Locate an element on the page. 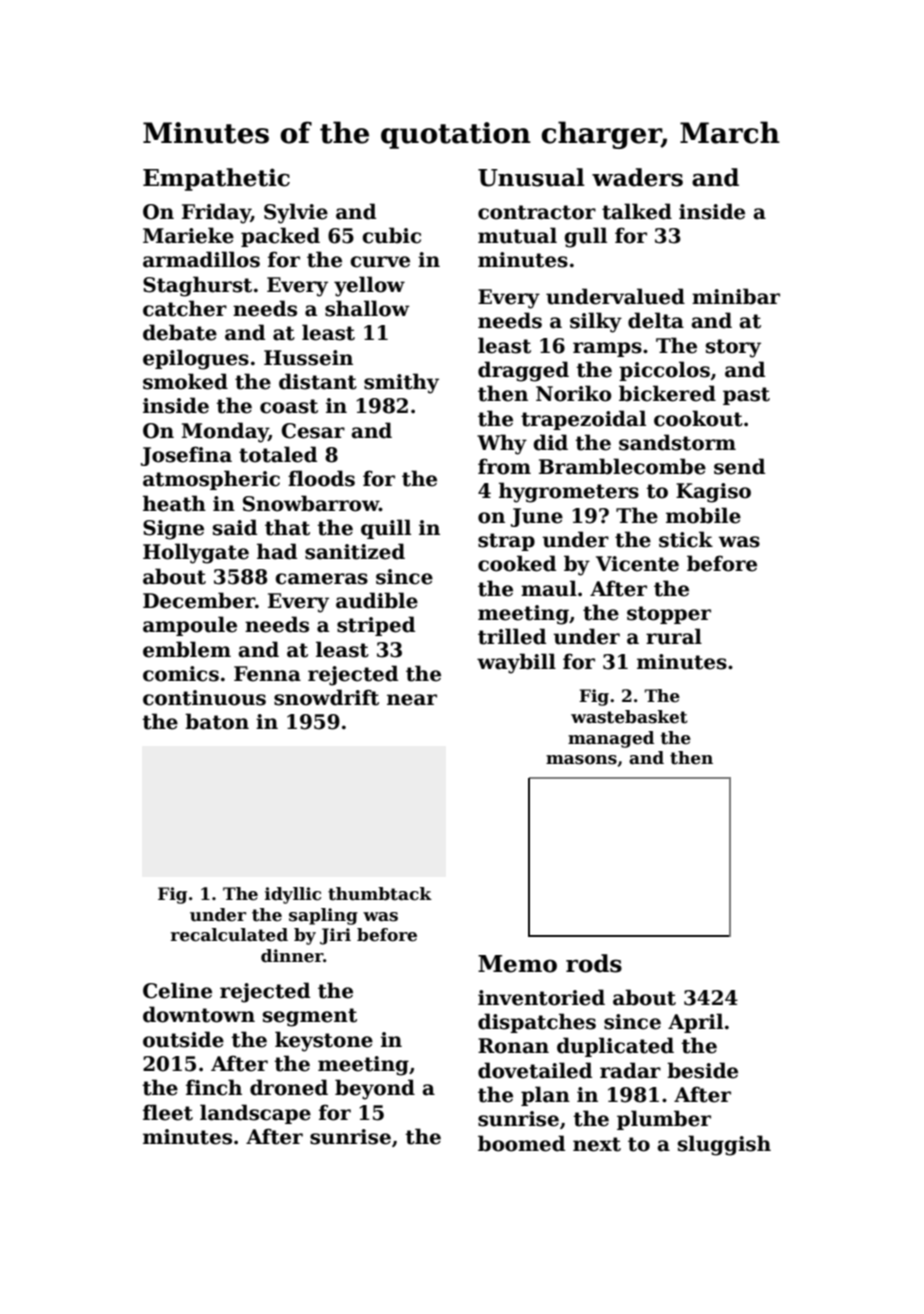  strap is located at coordinates (506, 542).
